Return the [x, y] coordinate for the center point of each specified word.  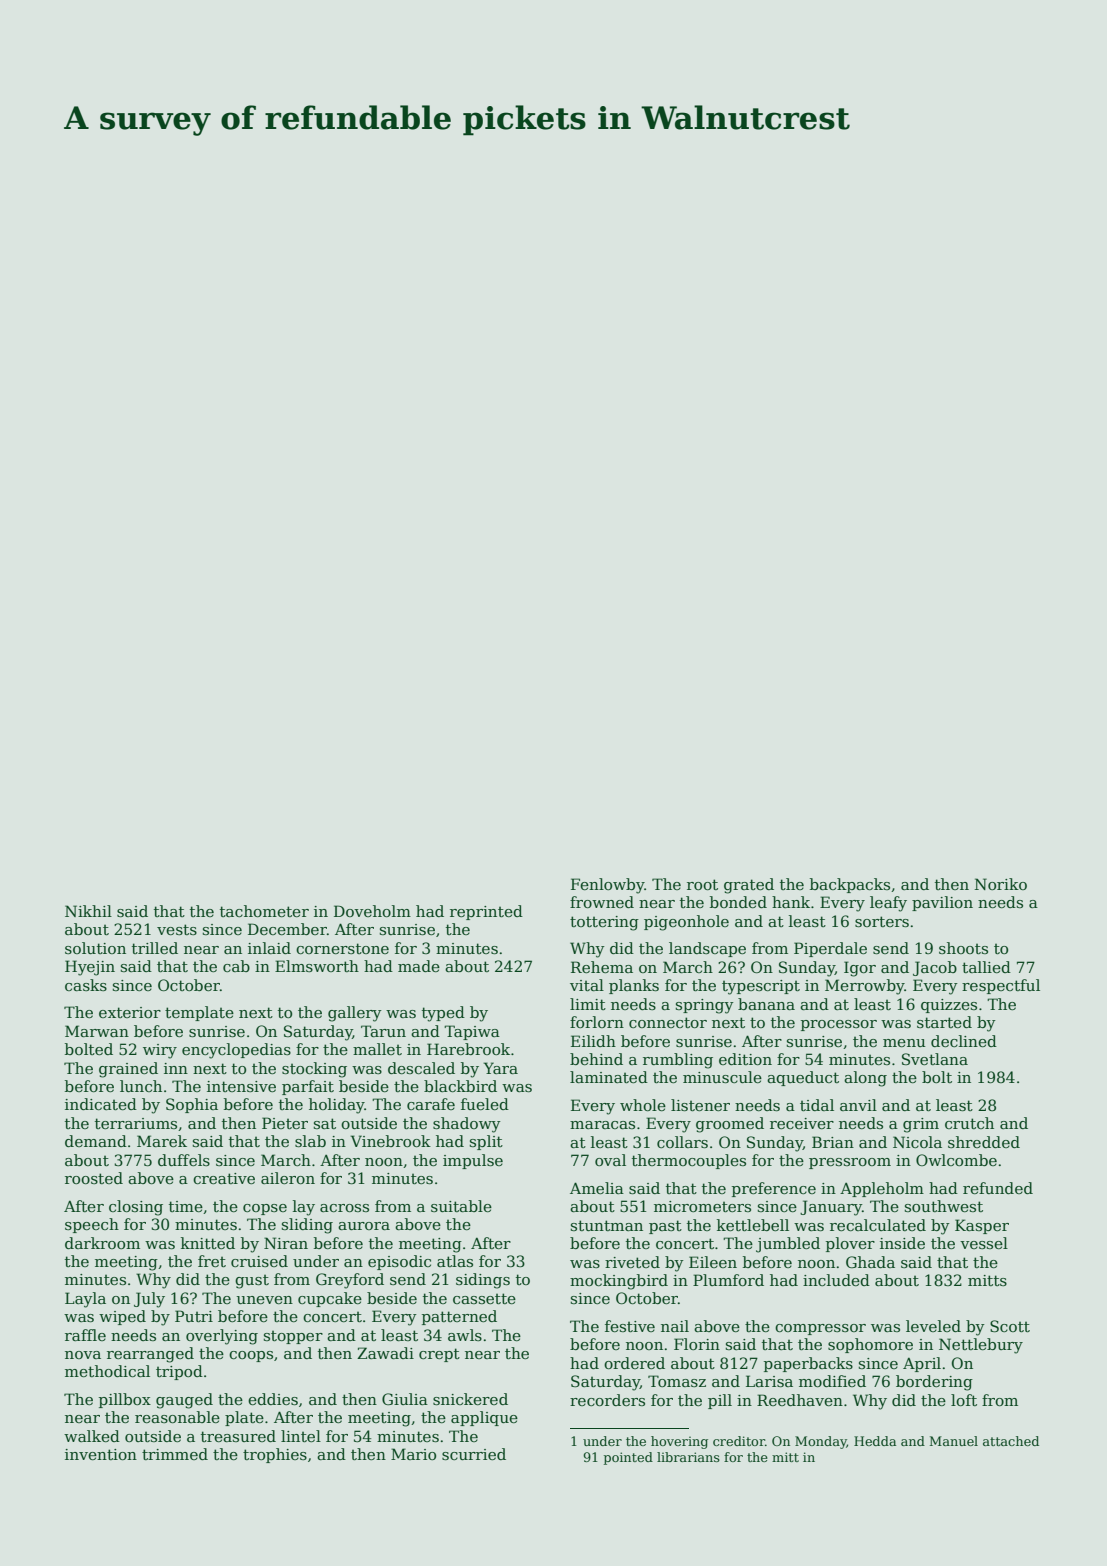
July [149, 1300]
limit [588, 1004]
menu [904, 1043]
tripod [179, 1372]
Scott [1010, 1326]
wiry [160, 1051]
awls [465, 1335]
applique [484, 1418]
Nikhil [88, 911]
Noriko [1001, 884]
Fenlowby [607, 886]
